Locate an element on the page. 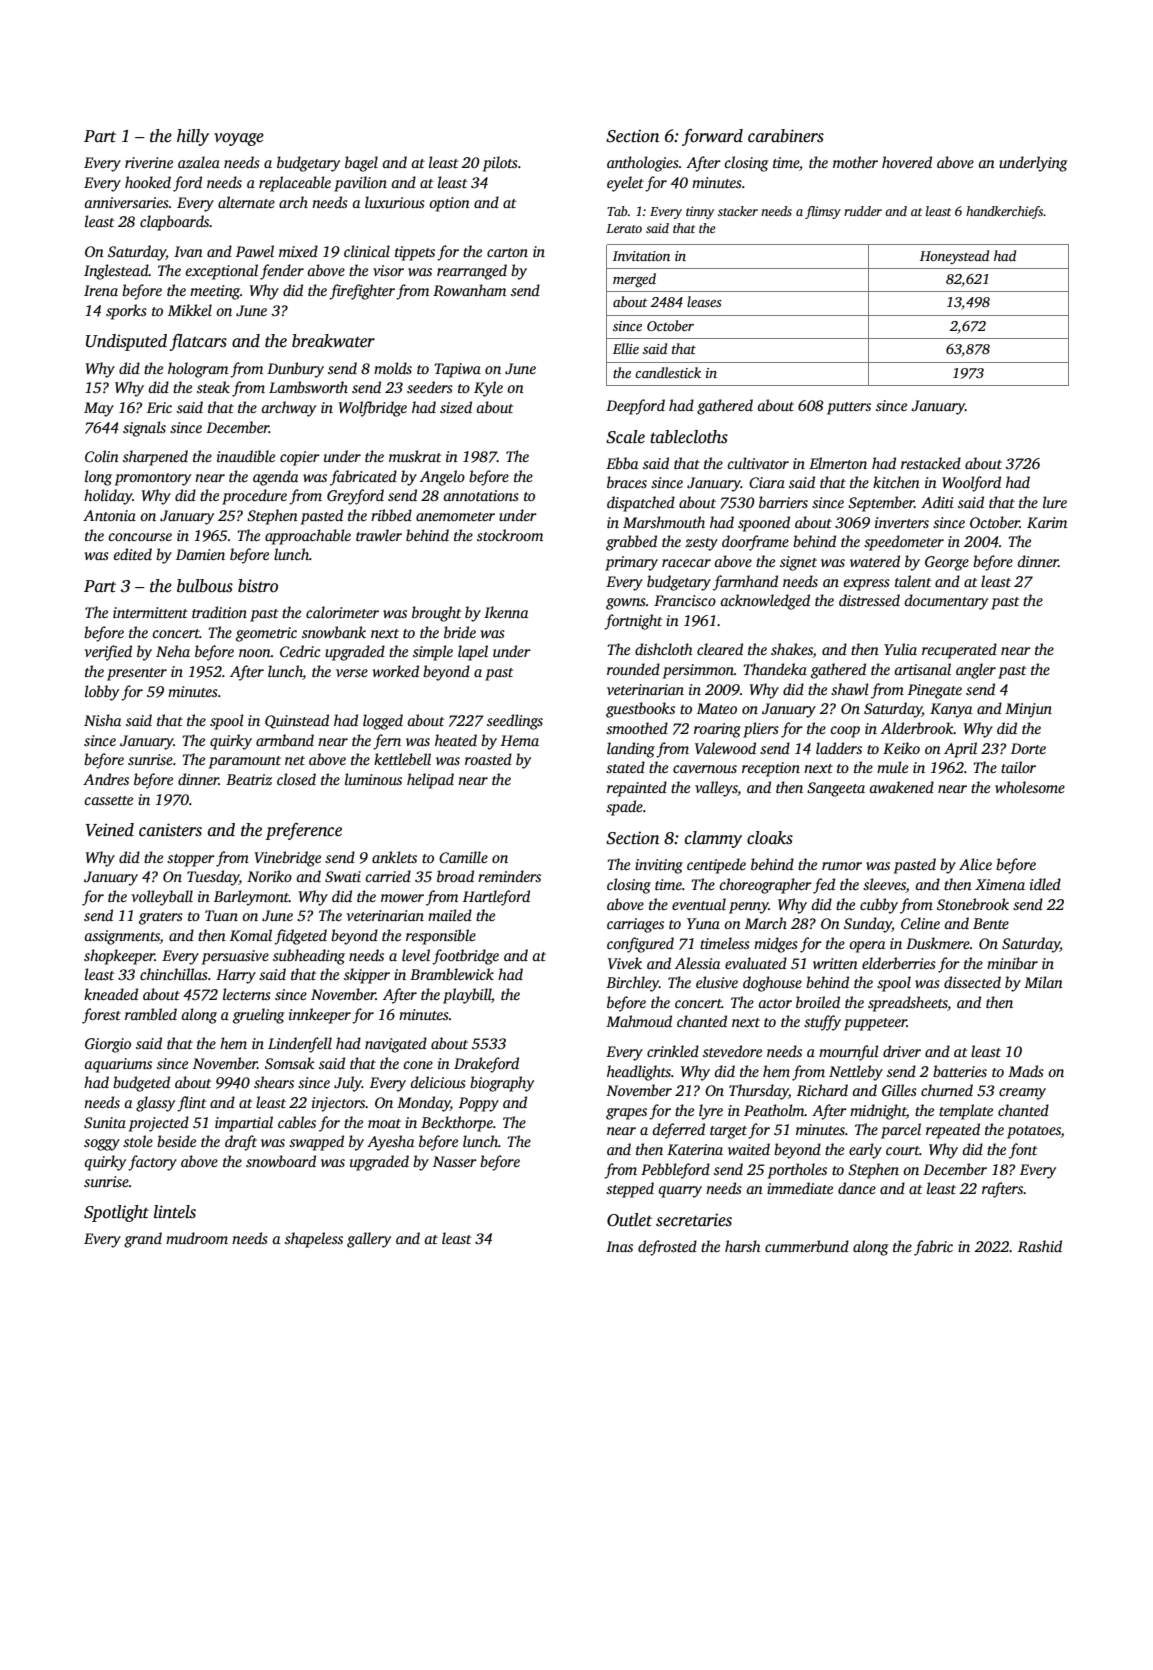 The width and height of the document is (1153, 1670). option is located at coordinates (449, 204).
